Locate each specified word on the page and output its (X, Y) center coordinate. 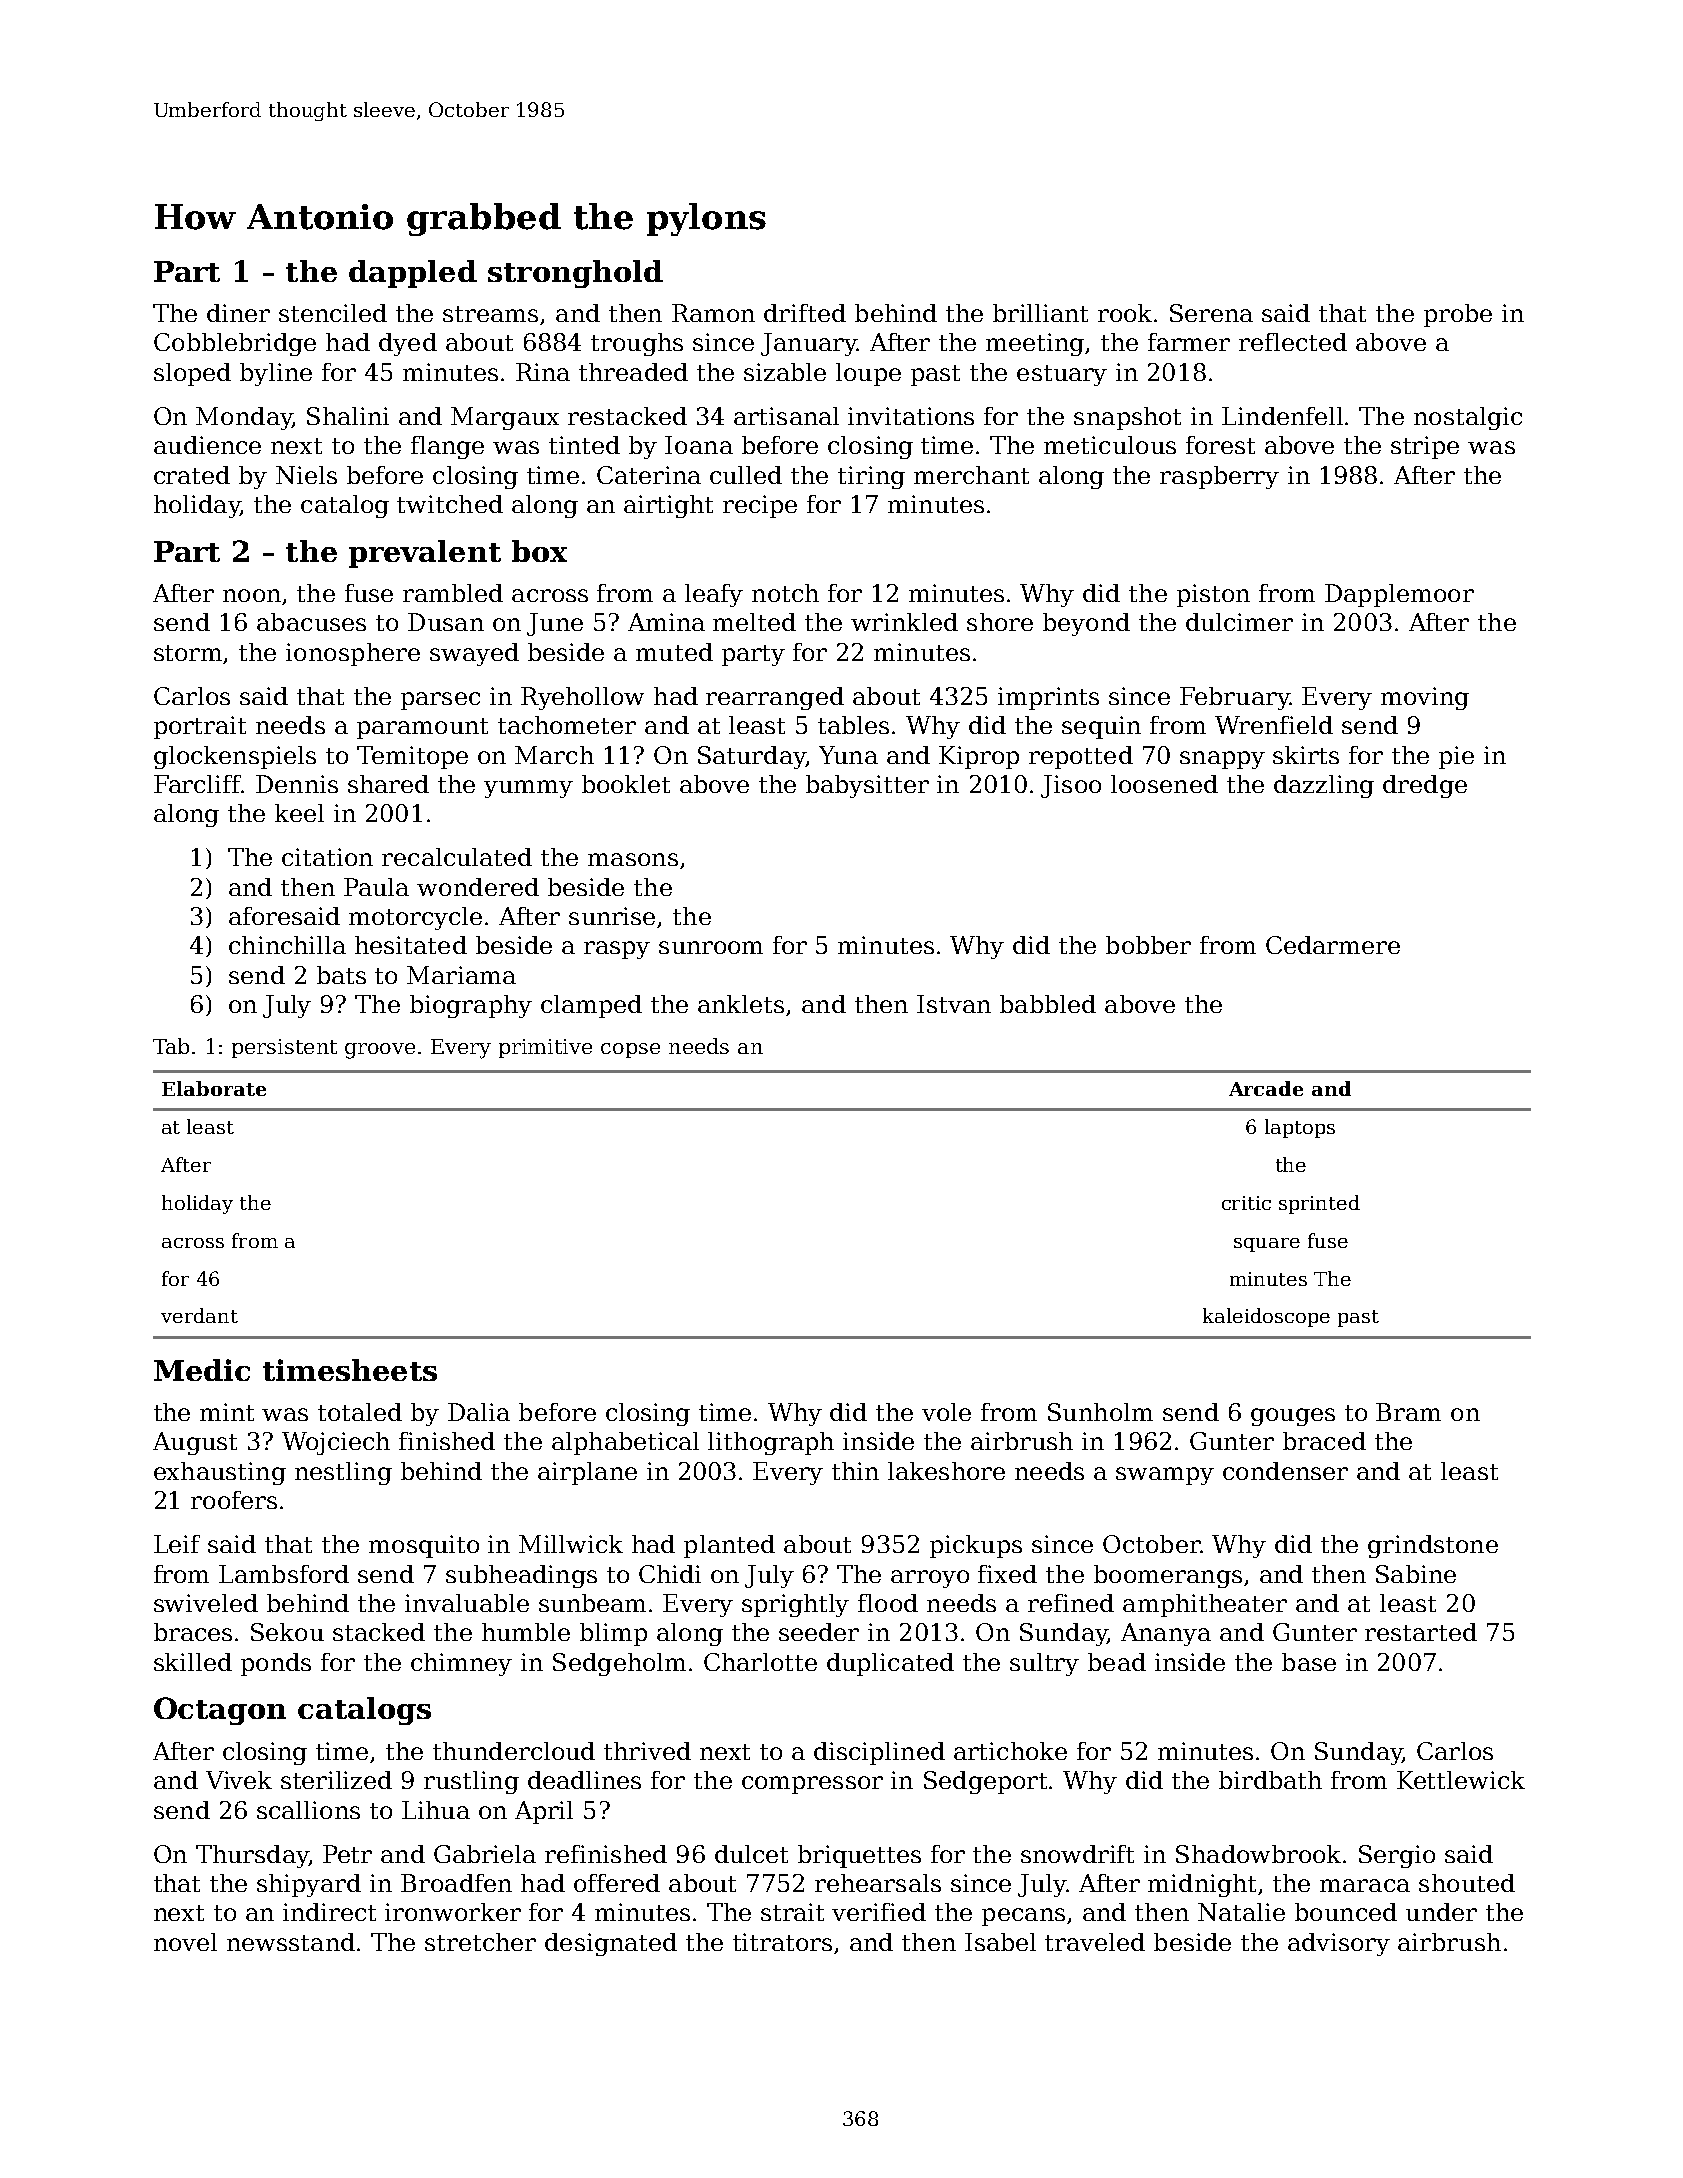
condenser (1285, 1471)
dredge (1425, 786)
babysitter (867, 786)
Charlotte (760, 1662)
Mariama (461, 975)
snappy (1222, 760)
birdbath (1270, 1780)
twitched (450, 504)
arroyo (930, 1579)
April (544, 1812)
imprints (1048, 698)
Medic (202, 1370)
